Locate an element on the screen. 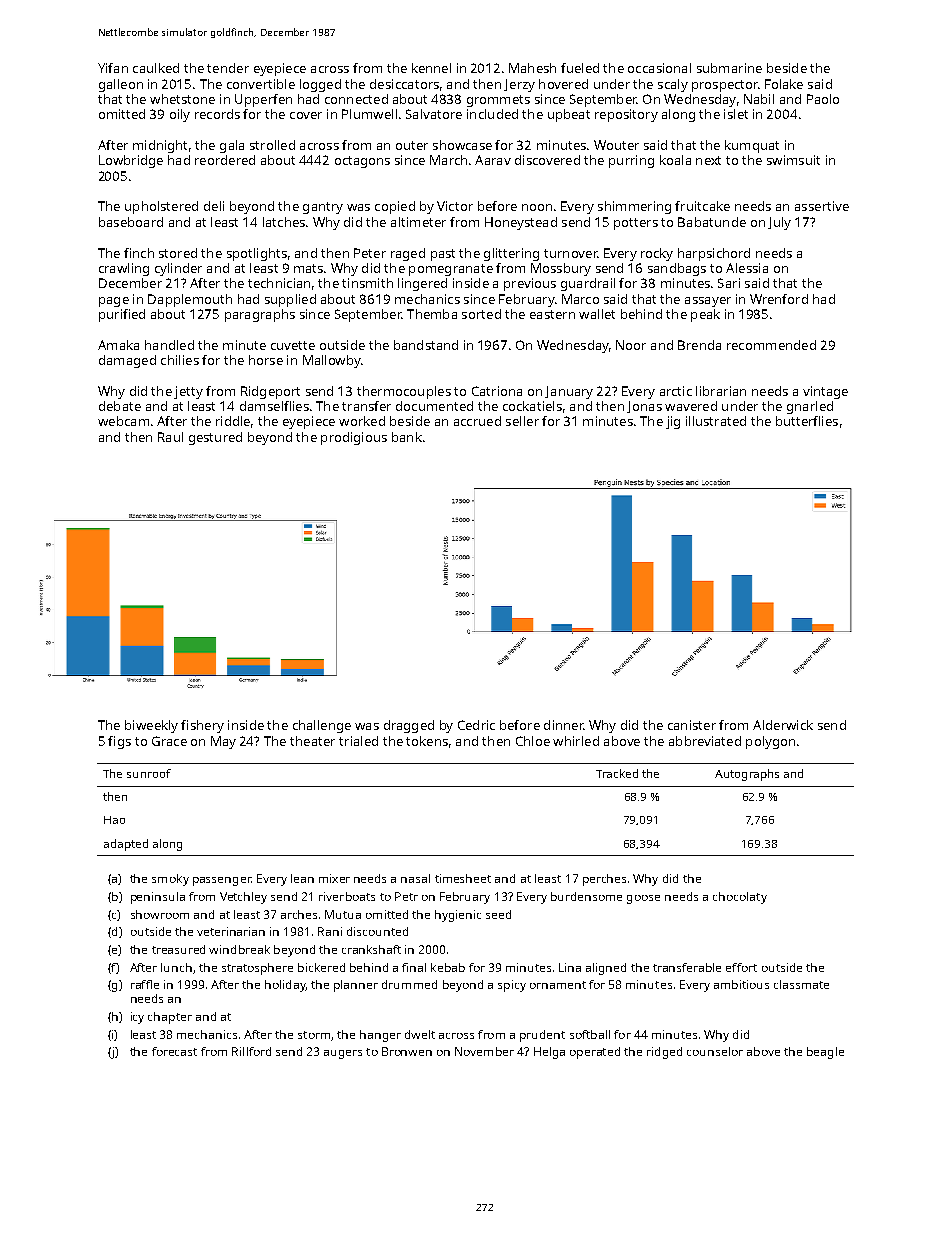  augers is located at coordinates (343, 1054).
